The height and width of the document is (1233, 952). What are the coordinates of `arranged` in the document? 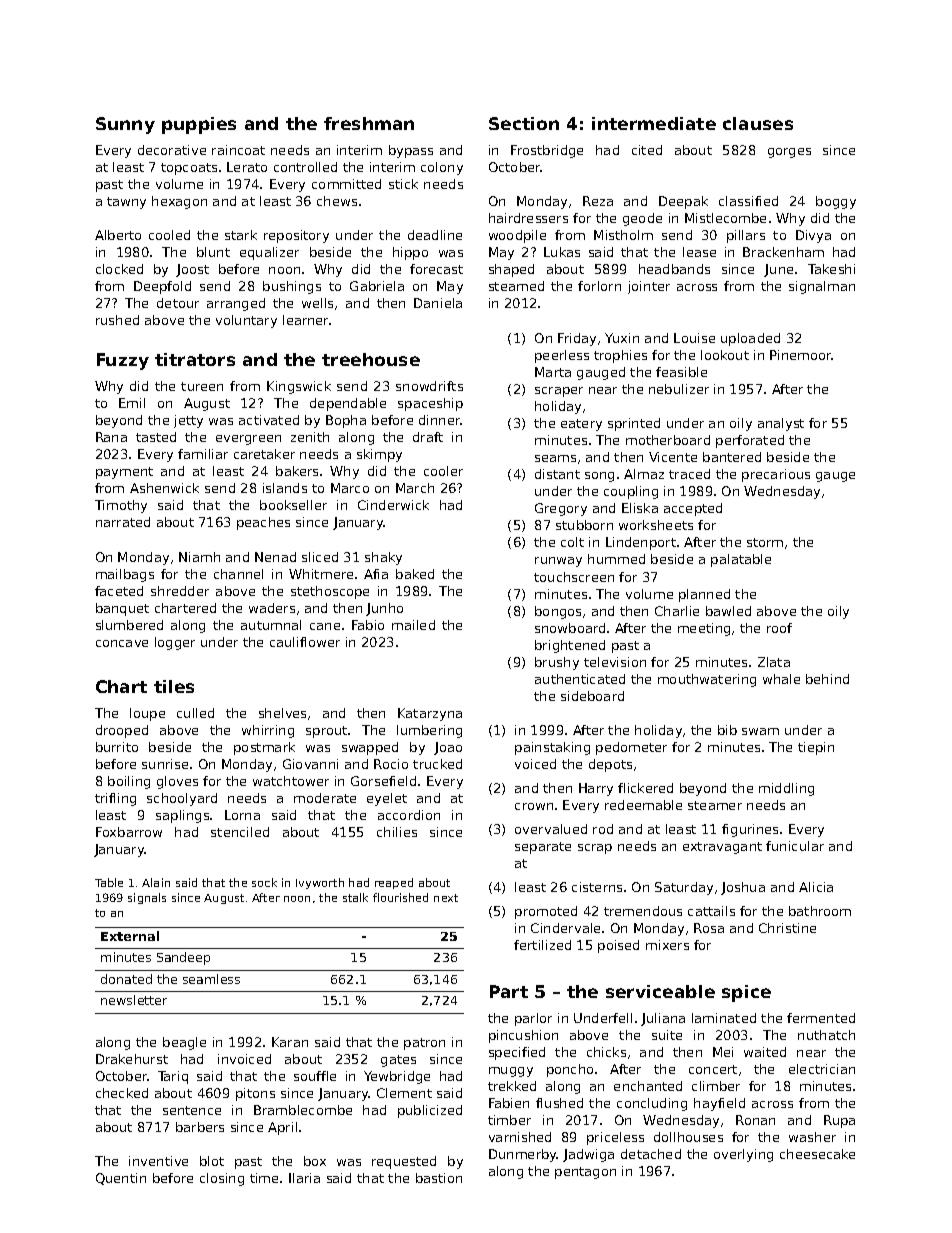 It's located at (236, 304).
